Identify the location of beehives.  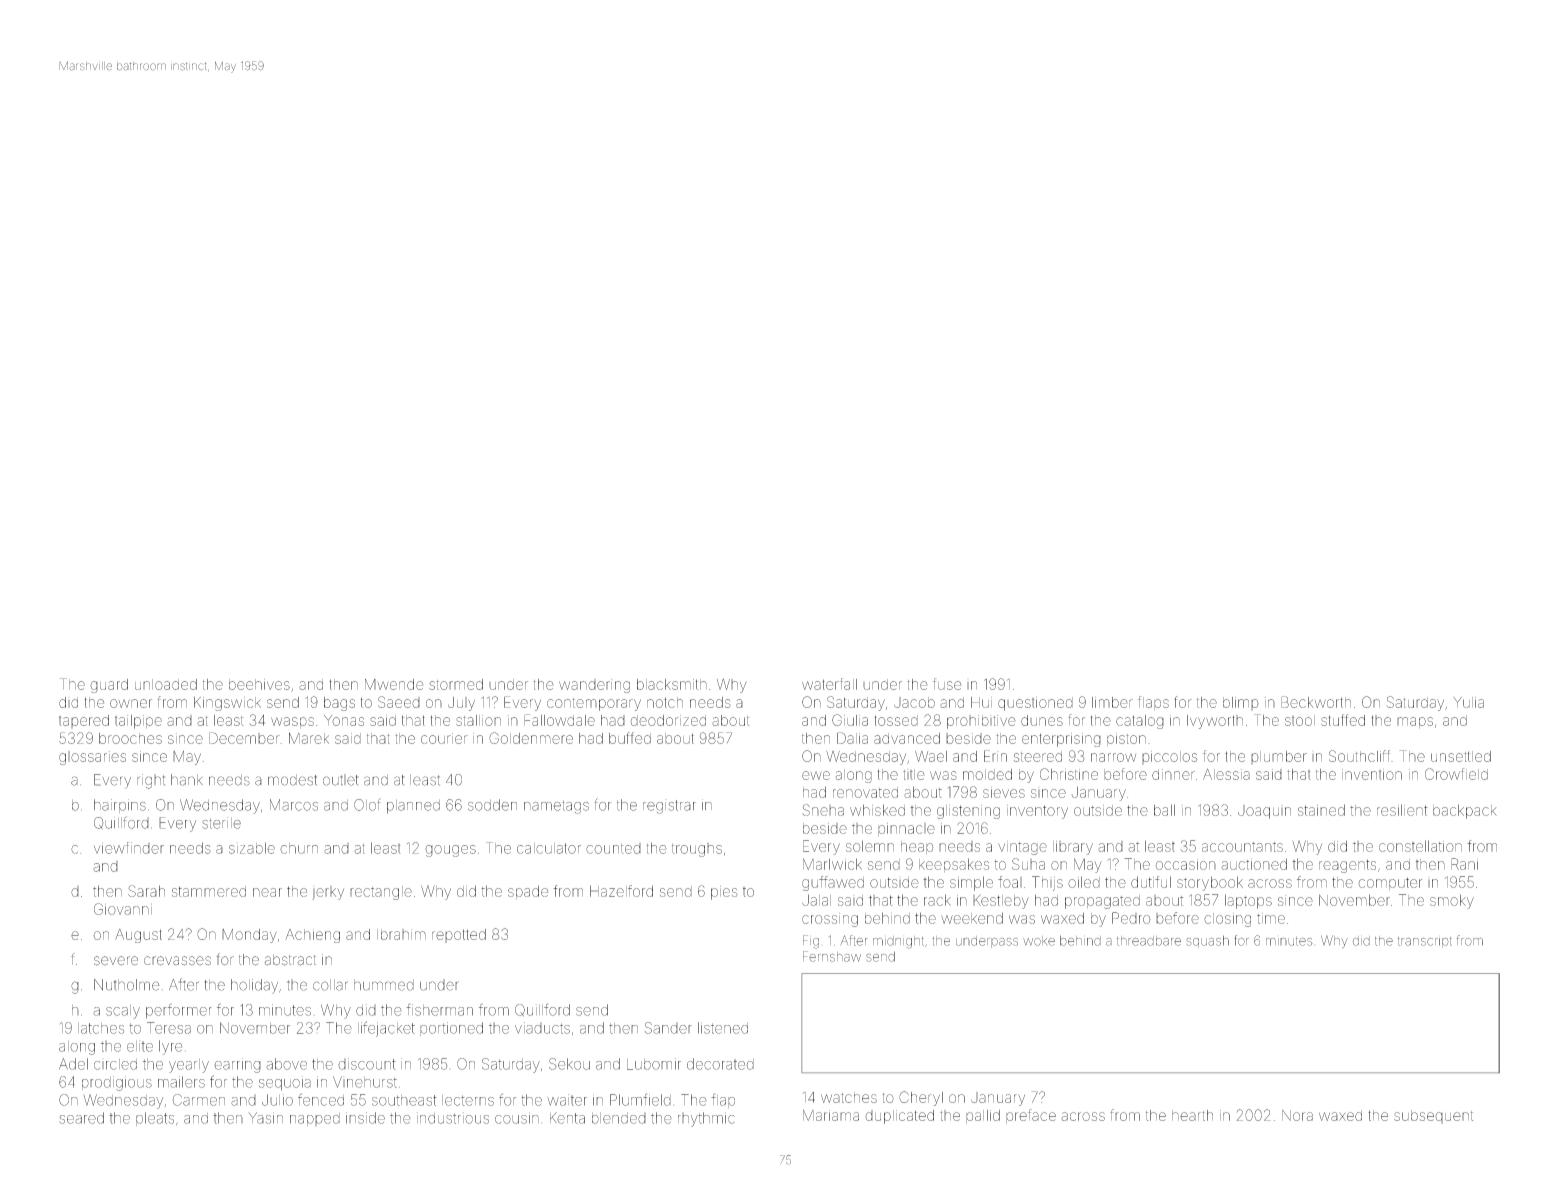
(259, 684).
